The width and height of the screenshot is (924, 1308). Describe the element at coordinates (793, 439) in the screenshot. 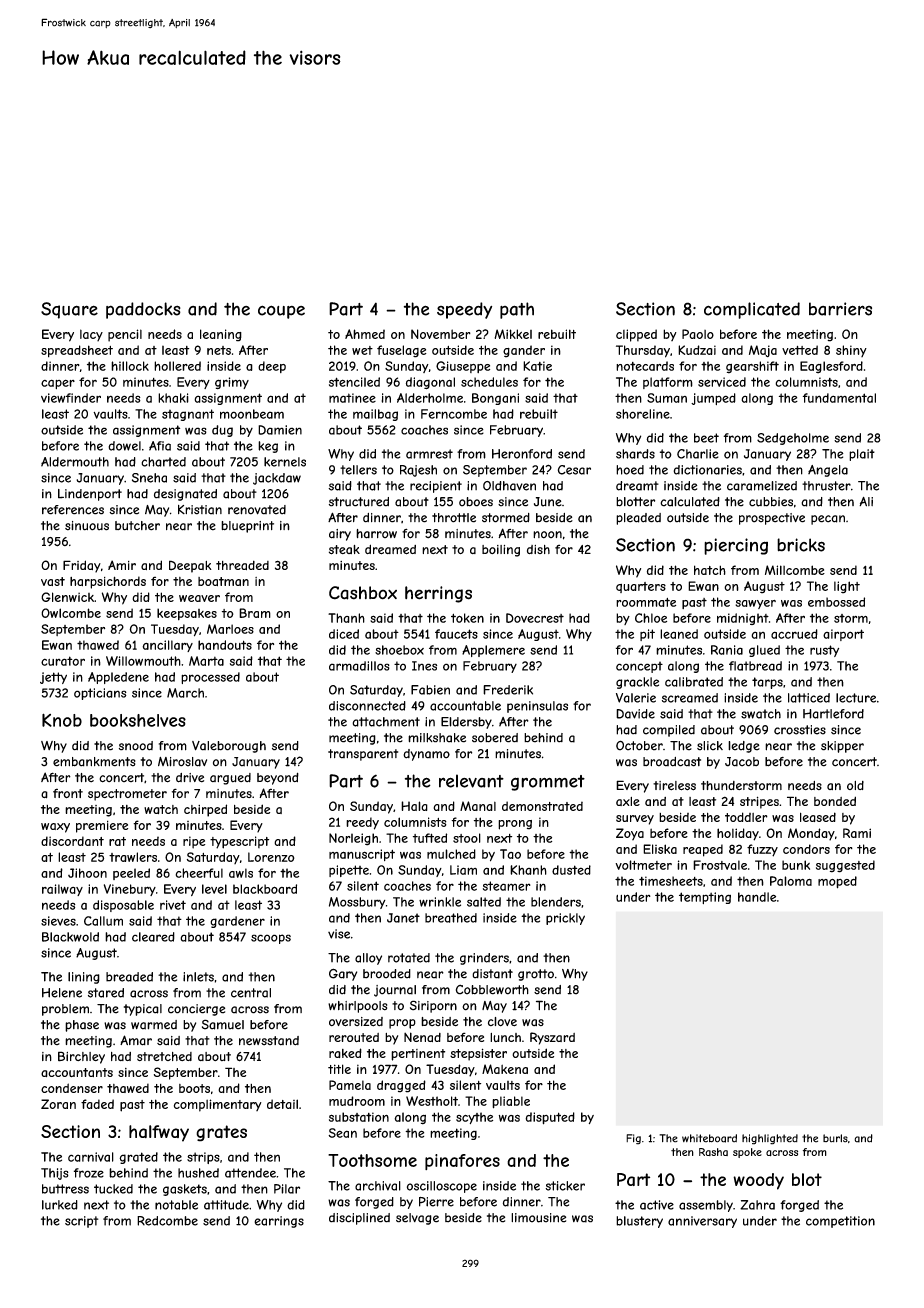

I see `Sedgeholme` at that location.
